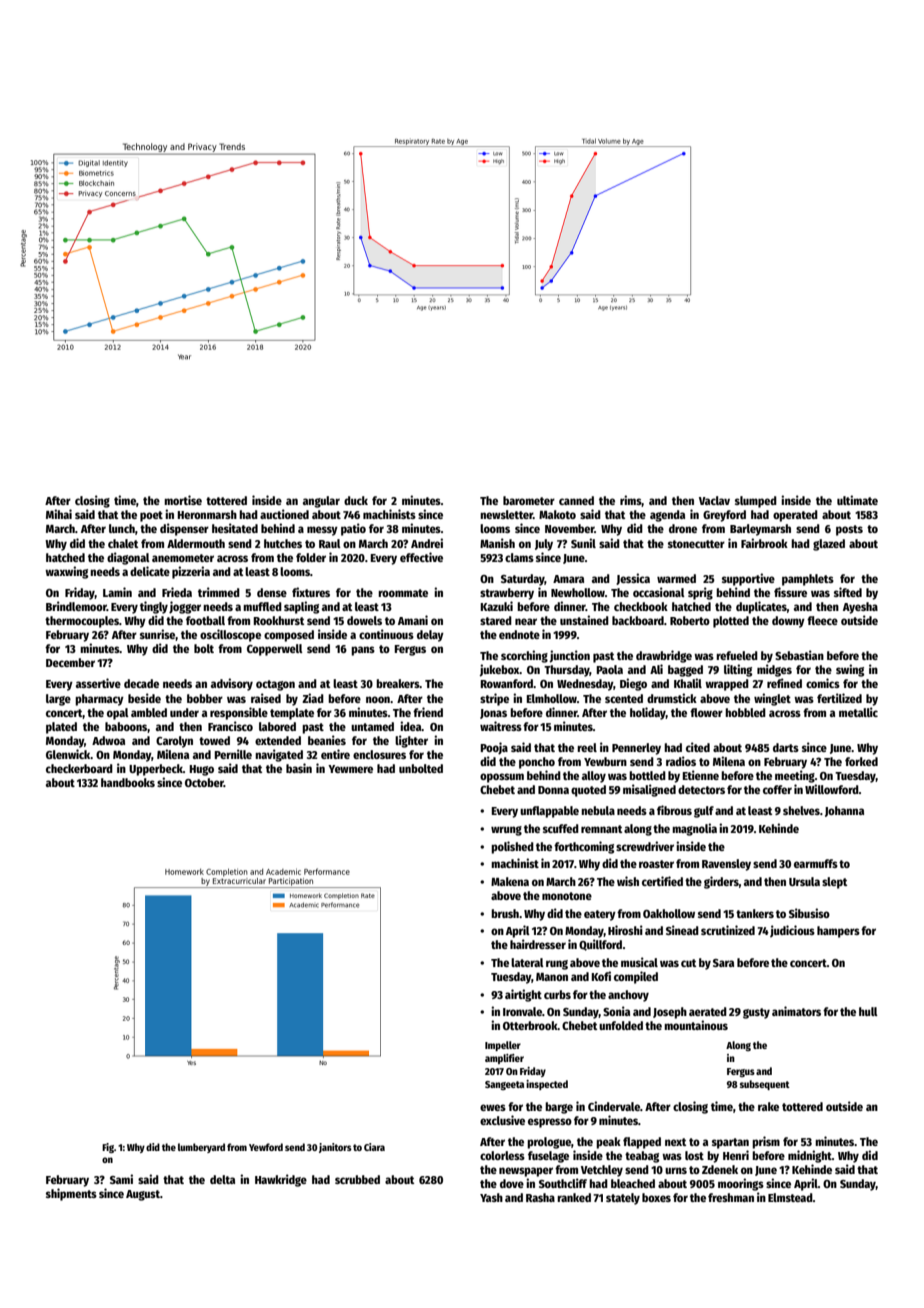 Image resolution: width=924 pixels, height=1308 pixels. What do you see at coordinates (624, 698) in the screenshot?
I see `scented` at bounding box center [624, 698].
